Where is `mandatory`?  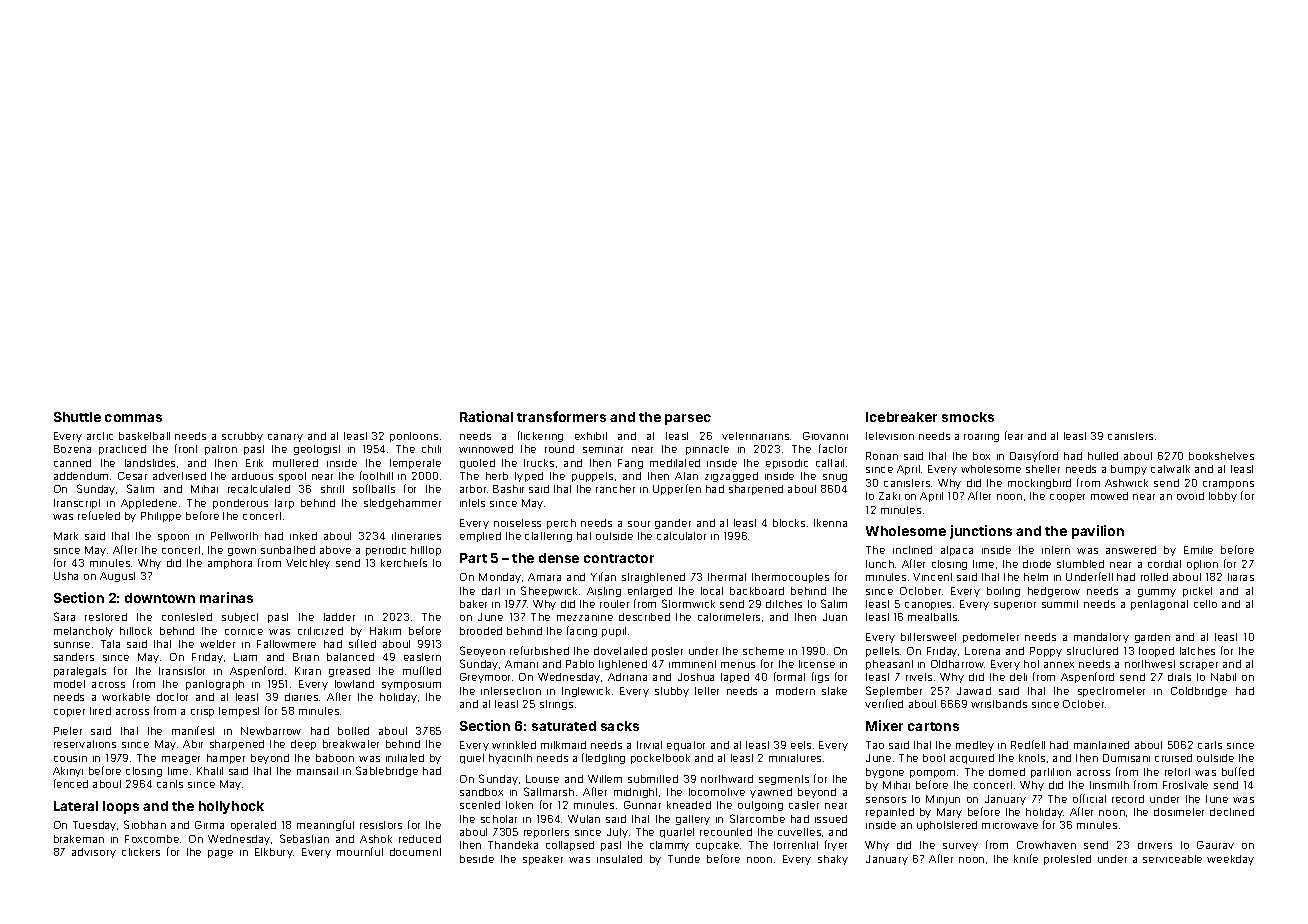 mandatory is located at coordinates (1101, 638).
